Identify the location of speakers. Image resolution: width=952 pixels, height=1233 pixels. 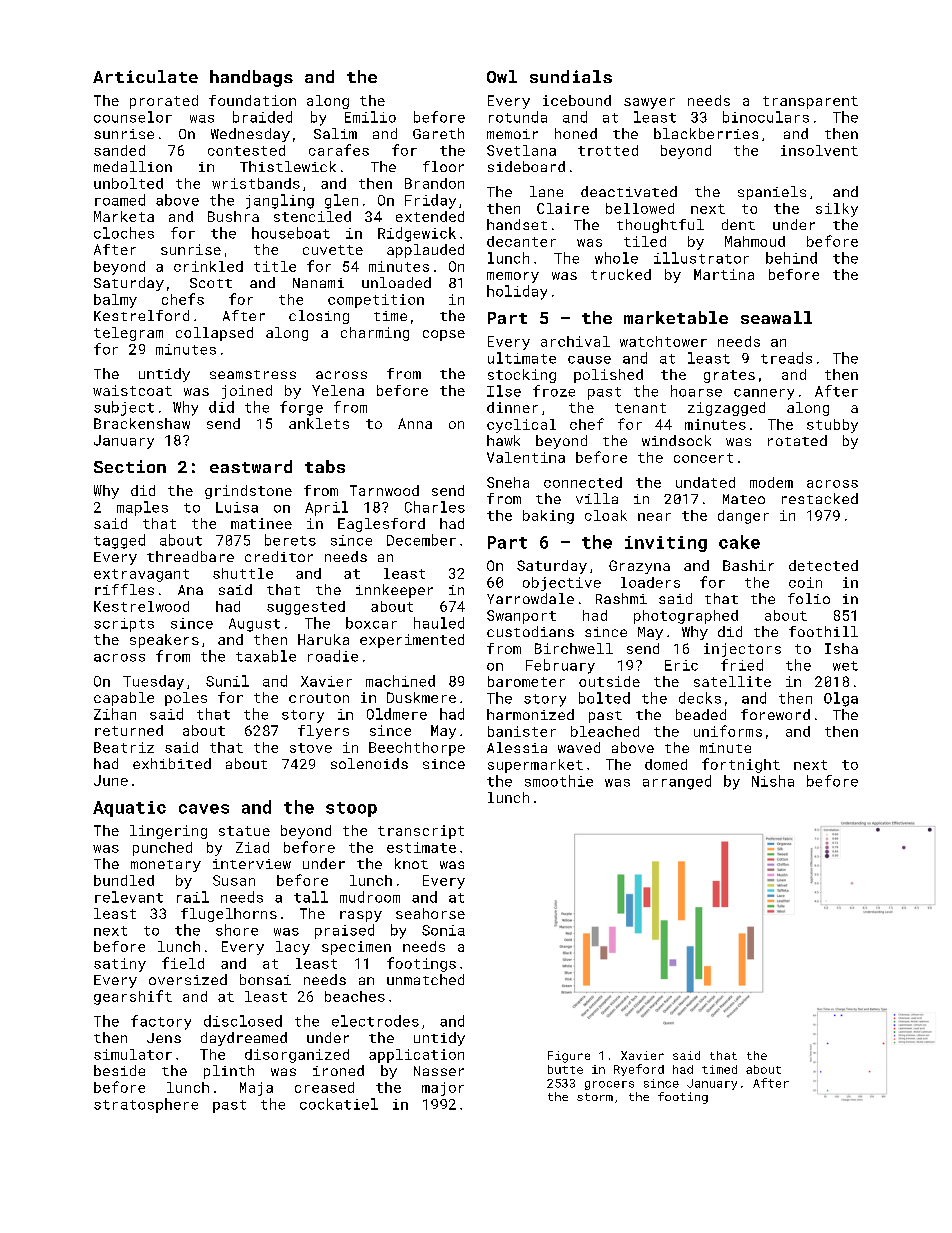
(164, 641).
